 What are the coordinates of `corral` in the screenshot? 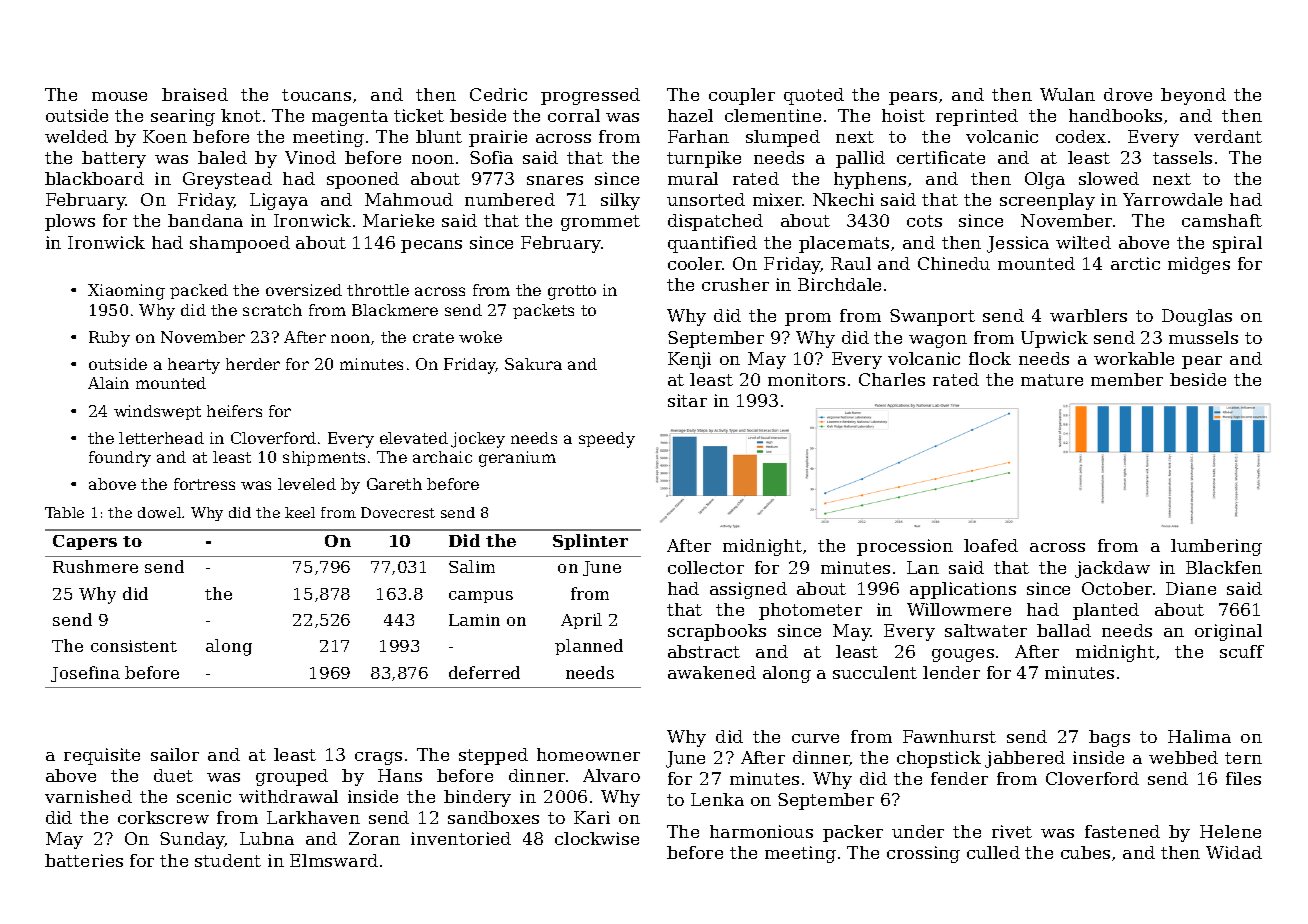 It's located at (574, 115).
